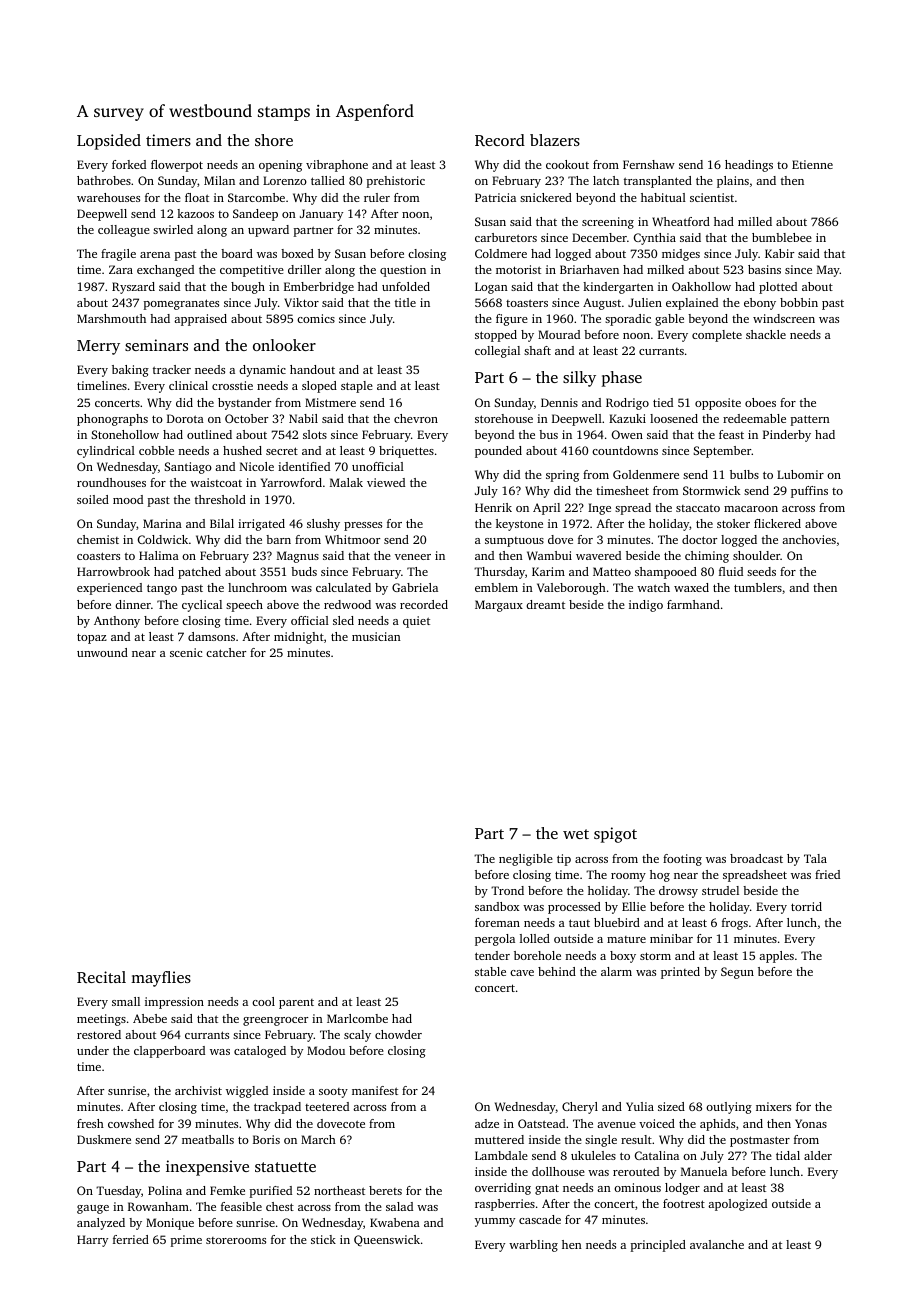  What do you see at coordinates (161, 979) in the screenshot?
I see `mayflies` at bounding box center [161, 979].
